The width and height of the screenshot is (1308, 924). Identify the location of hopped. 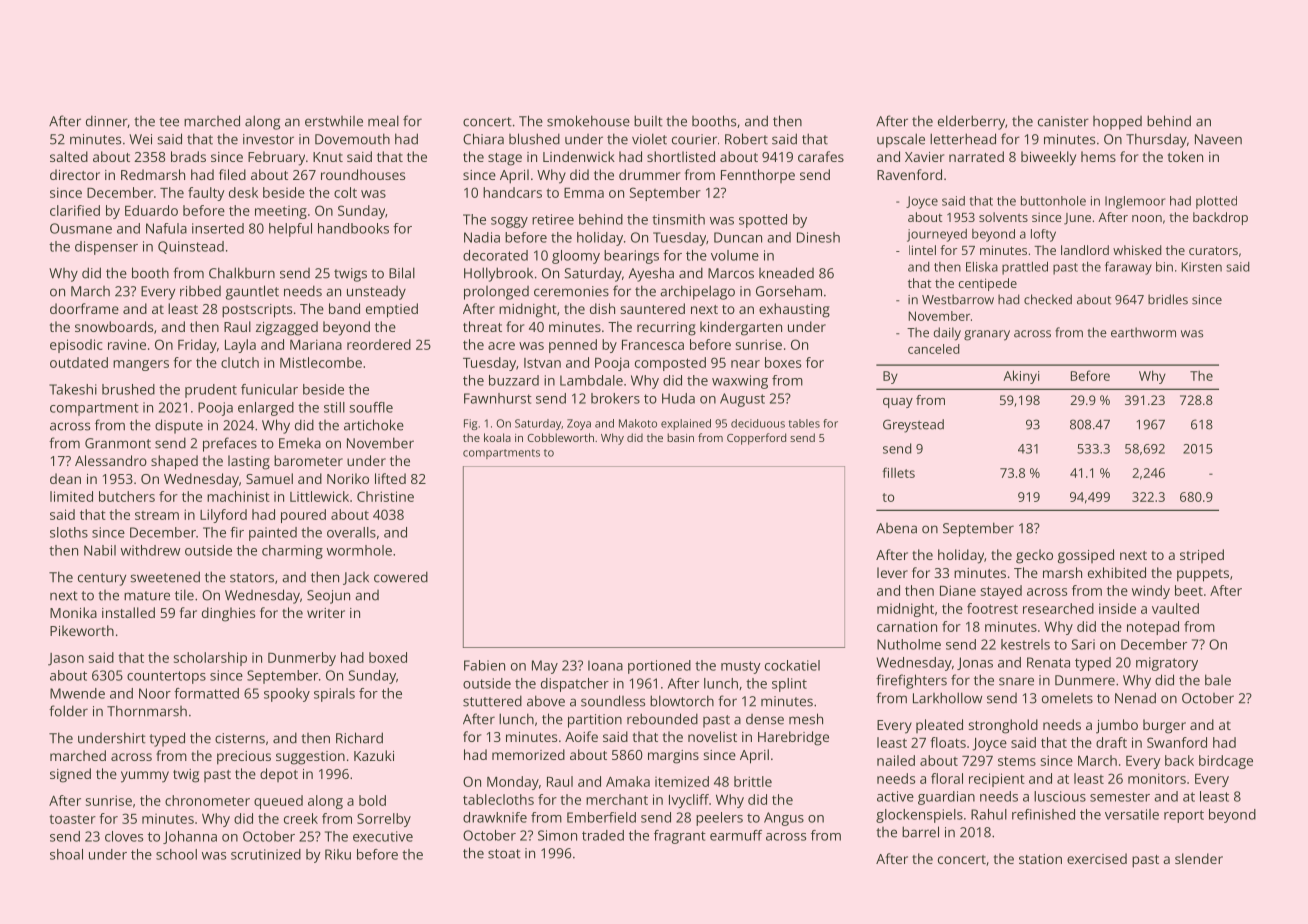
(1117, 123).
